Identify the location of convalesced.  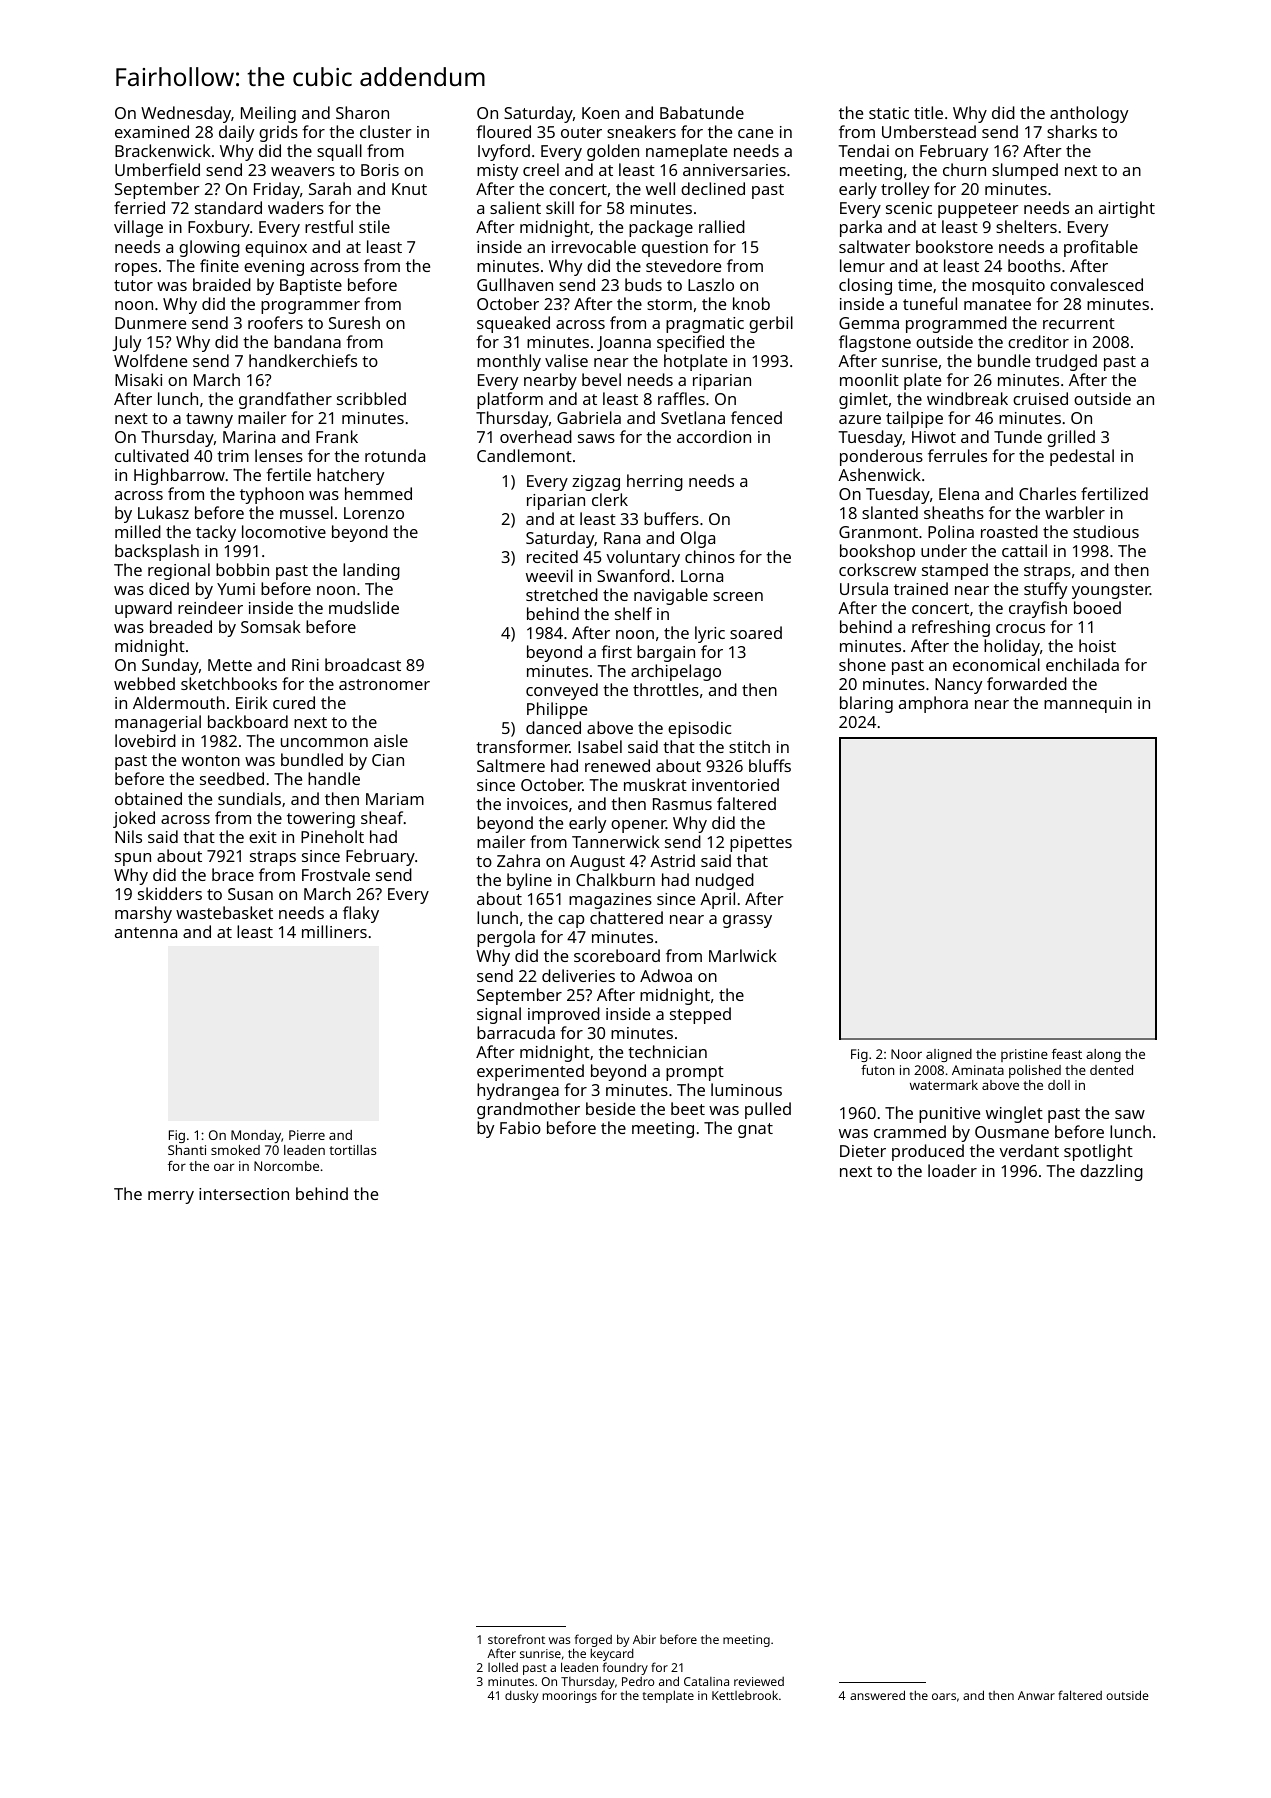
(1096, 284).
